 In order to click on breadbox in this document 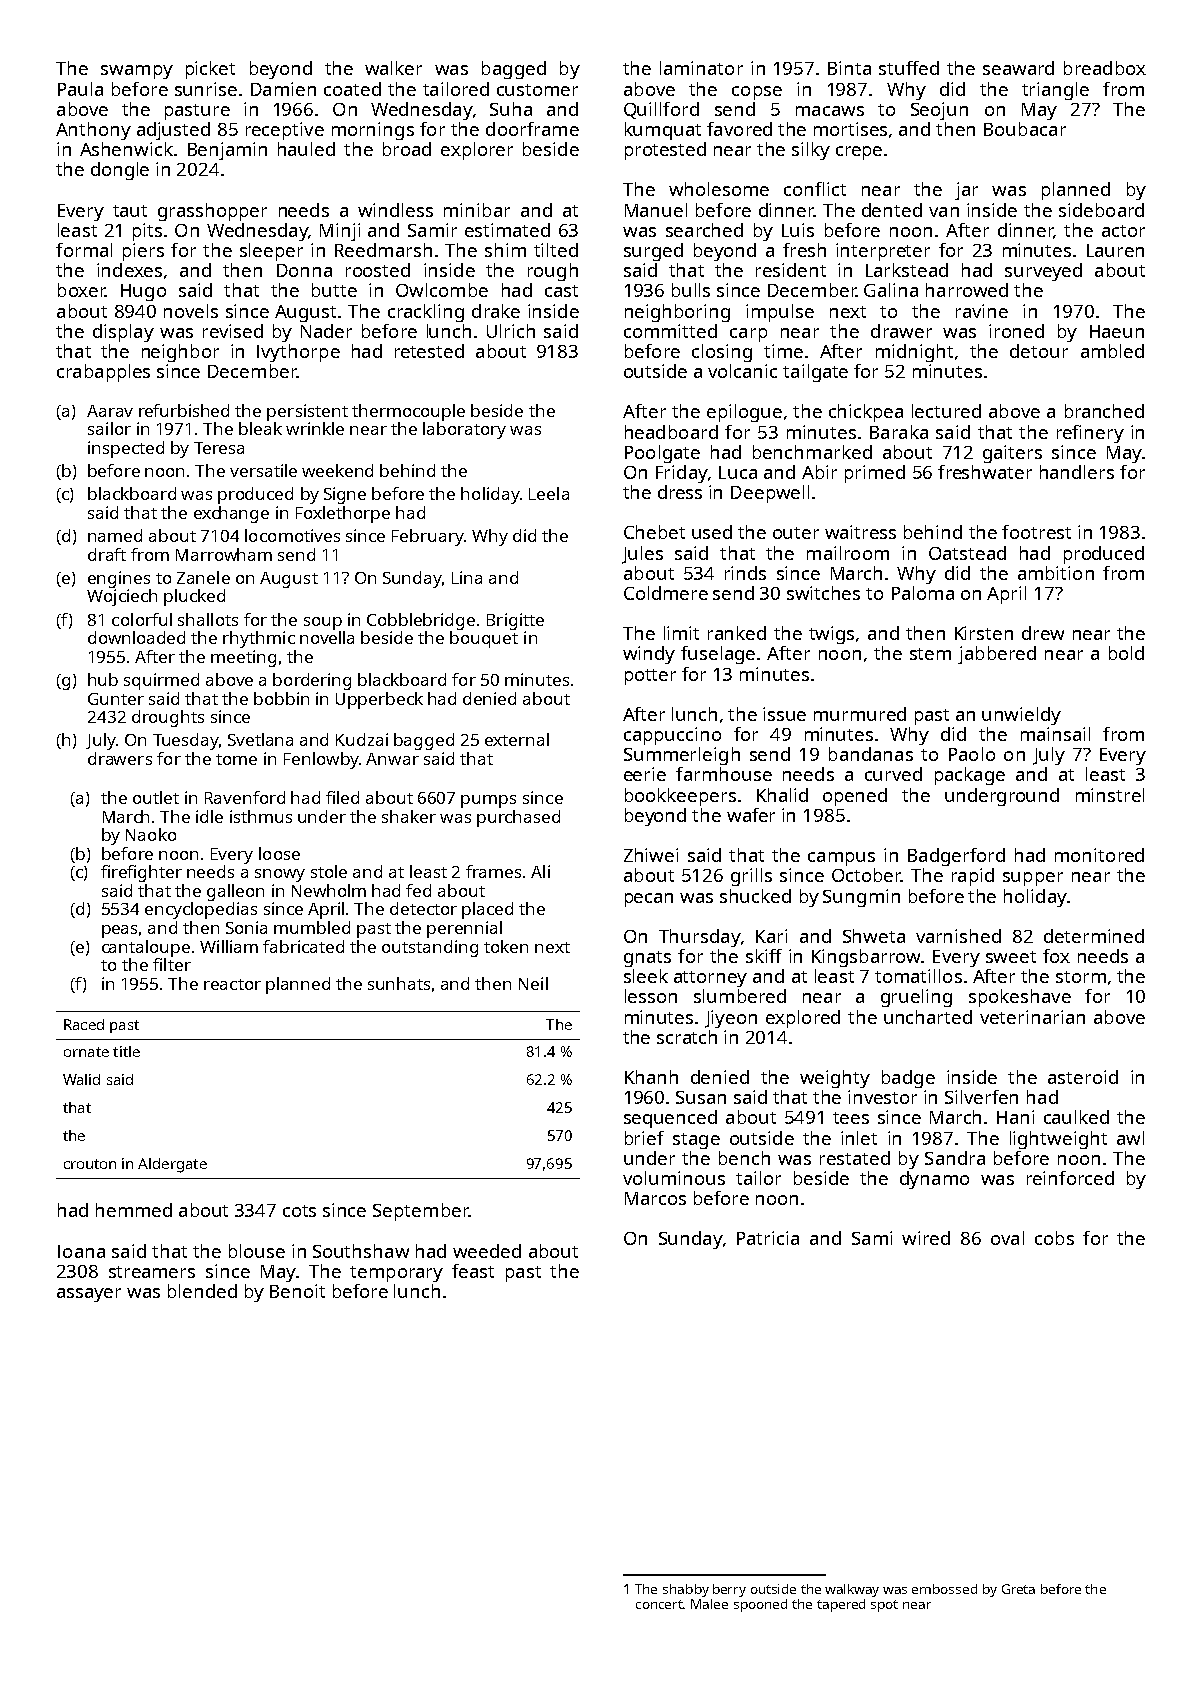, I will do `click(1105, 68)`.
